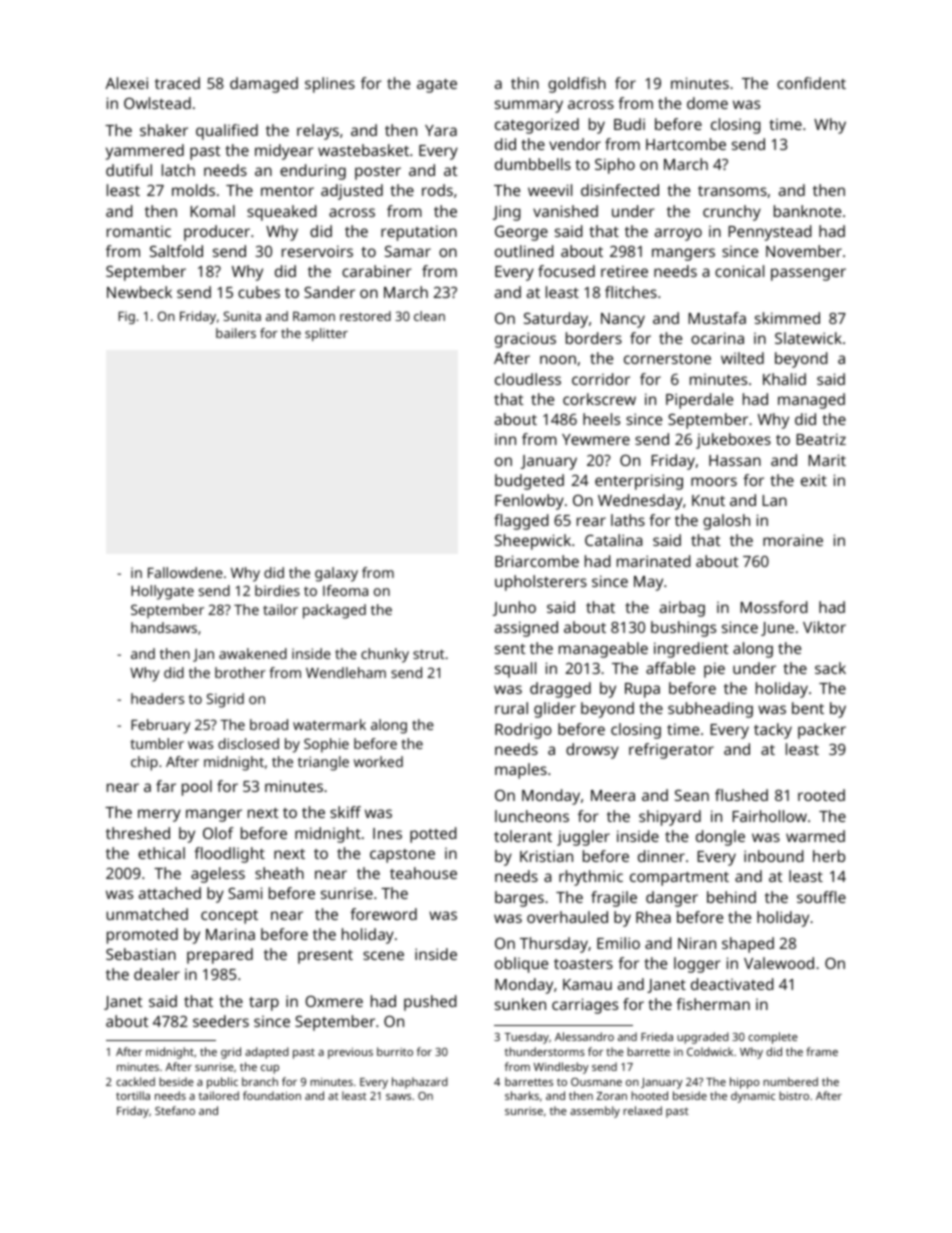 Image resolution: width=952 pixels, height=1233 pixels. I want to click on vendor, so click(575, 144).
